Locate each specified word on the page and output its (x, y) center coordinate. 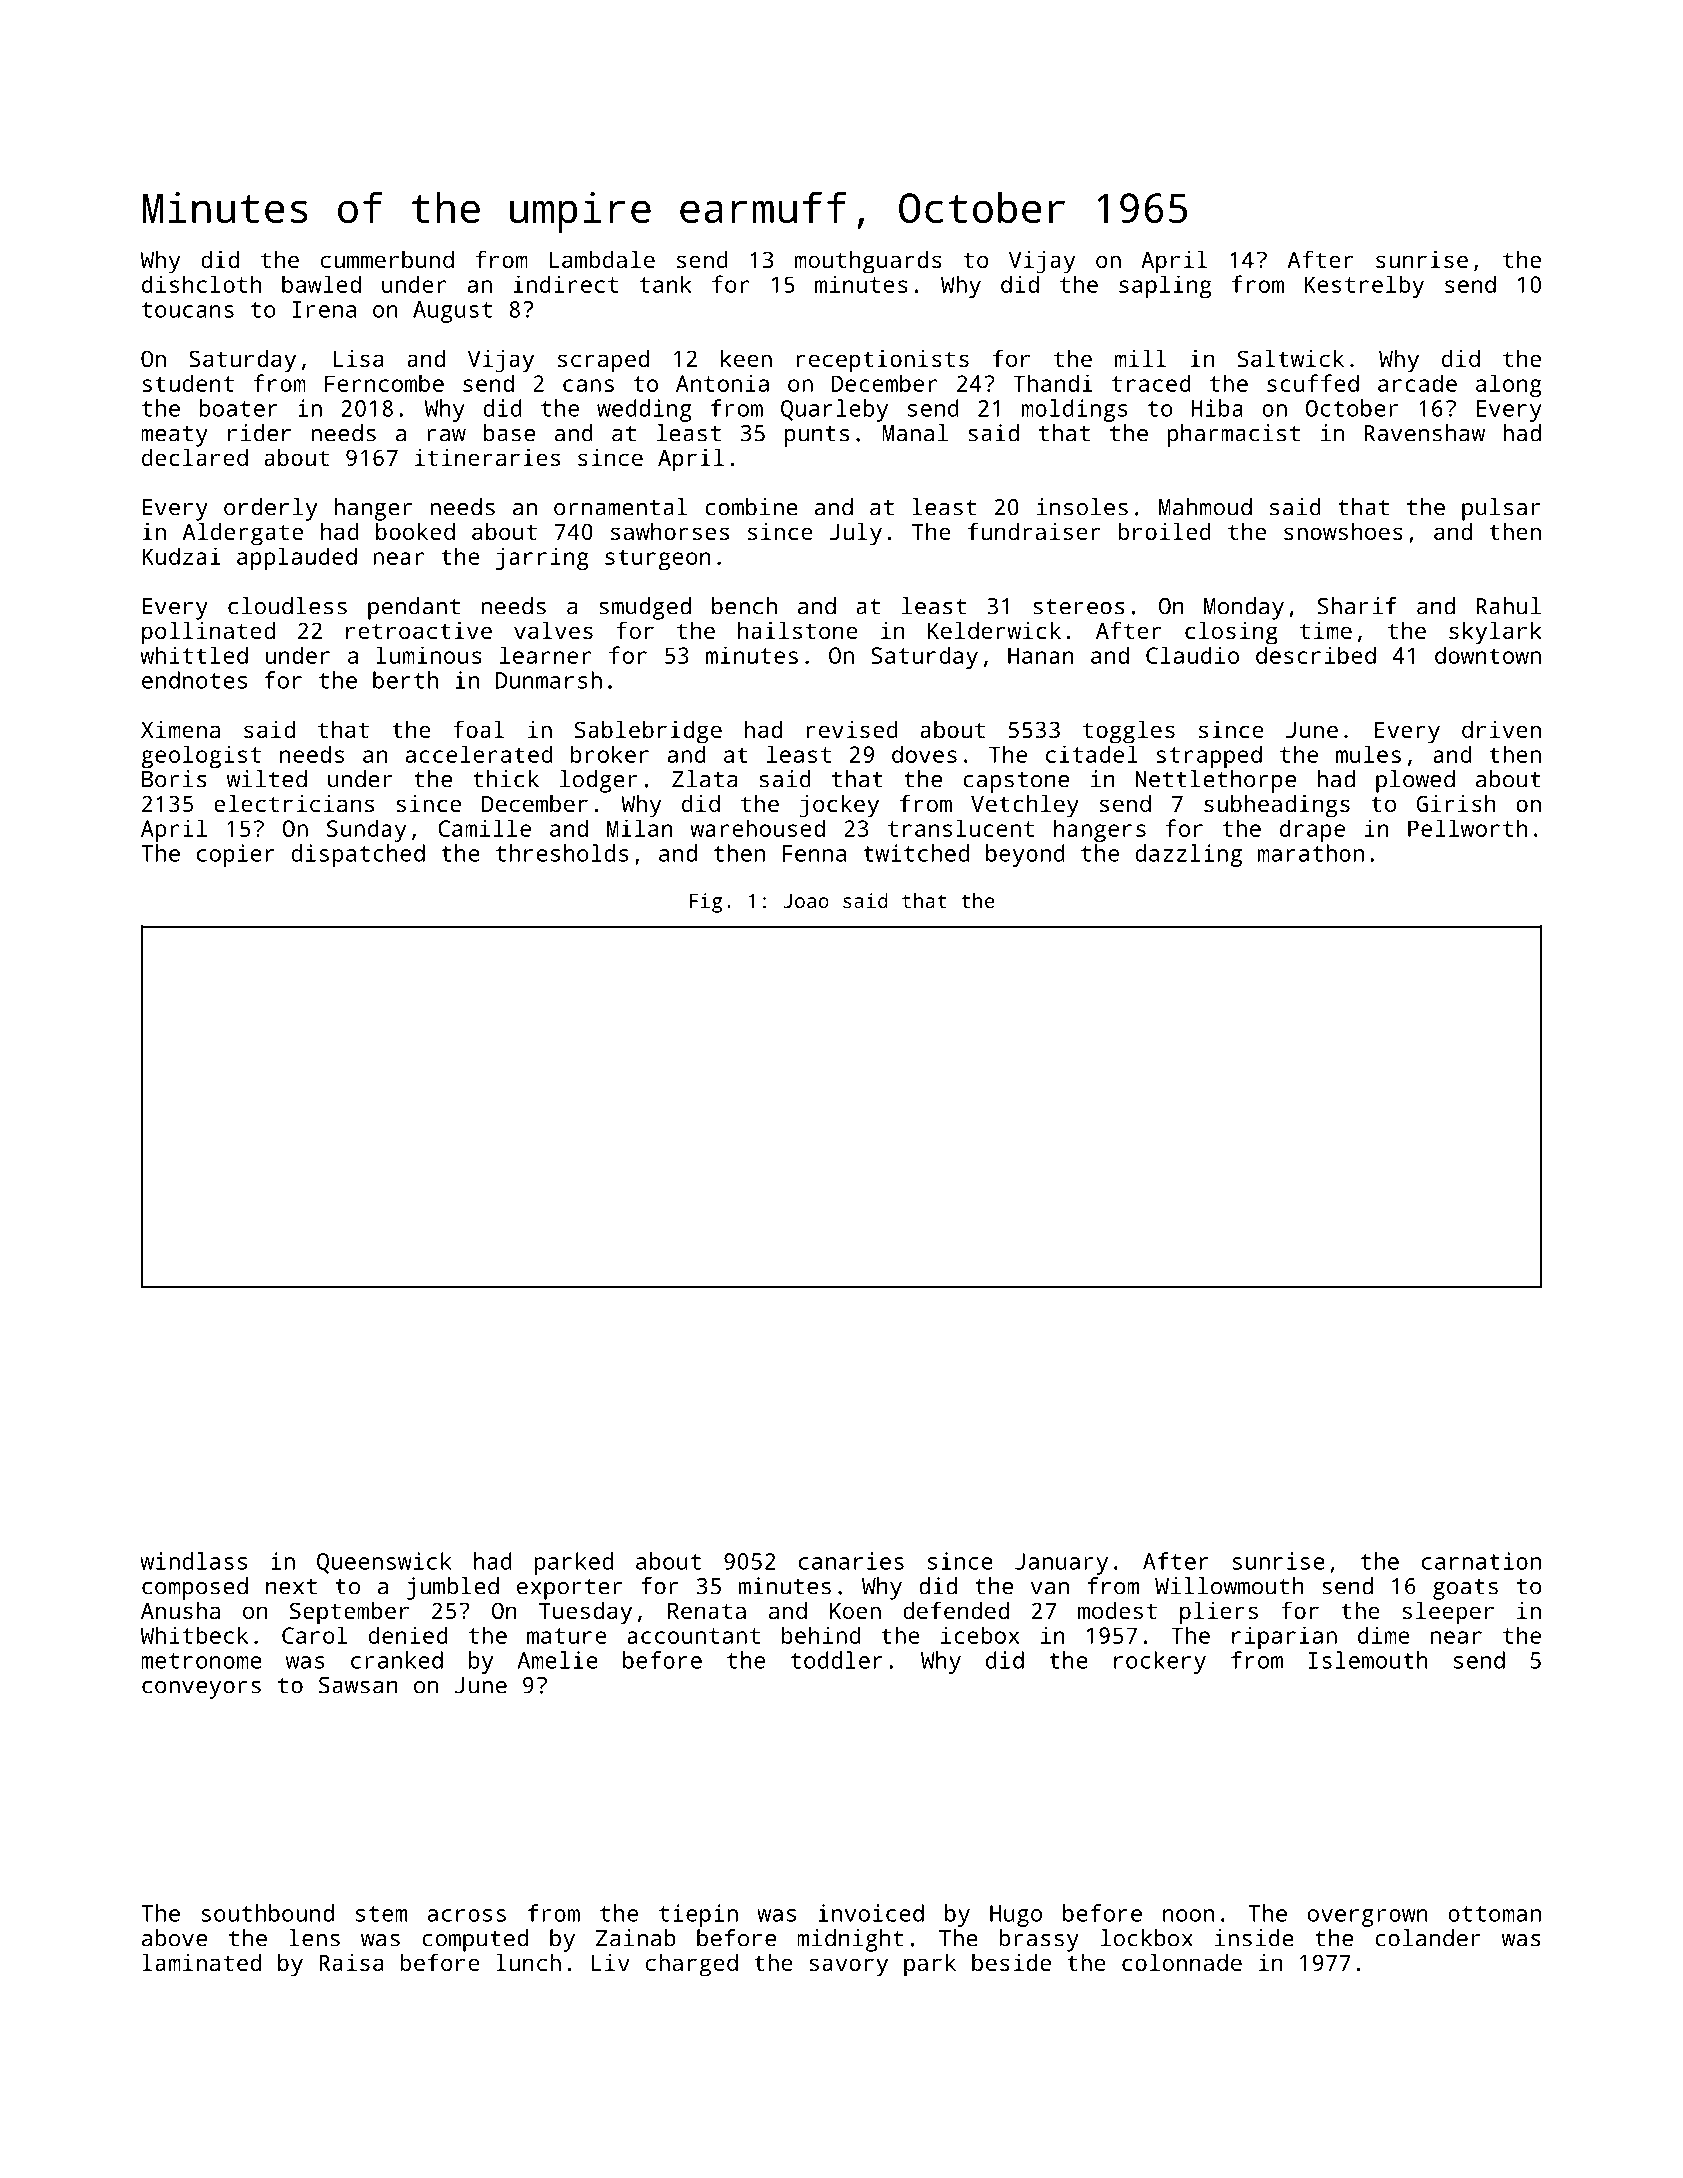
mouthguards (868, 262)
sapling (1165, 286)
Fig (706, 903)
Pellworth (1467, 828)
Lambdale (602, 259)
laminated (201, 1962)
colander (1428, 1938)
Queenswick (384, 1563)
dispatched (358, 855)
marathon (1311, 853)
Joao (806, 901)
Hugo (1016, 1916)
